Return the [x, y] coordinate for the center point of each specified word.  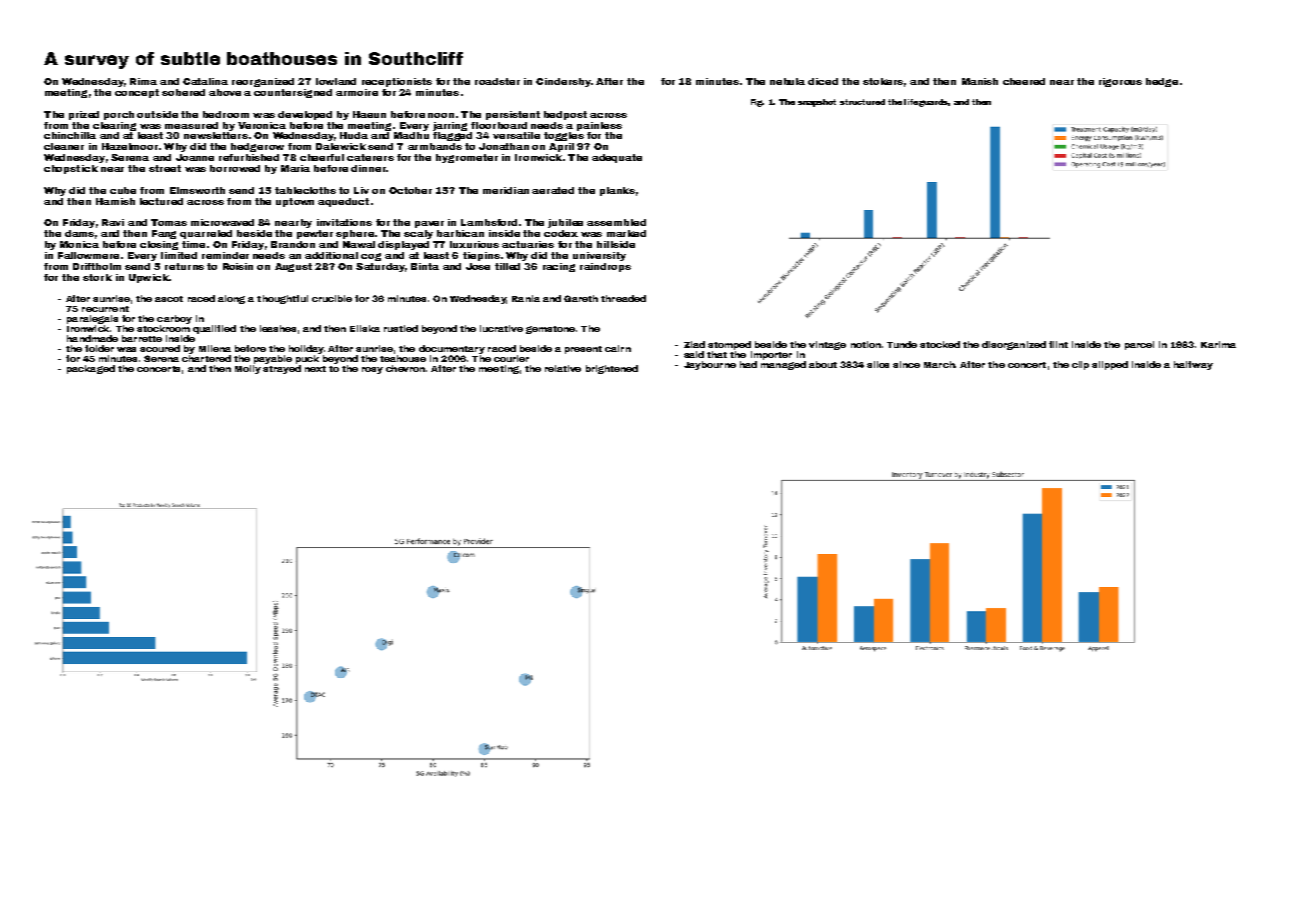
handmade [92, 338]
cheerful [322, 157]
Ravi [113, 222]
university [599, 256]
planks [617, 191]
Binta [425, 266]
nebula [787, 81]
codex [561, 233]
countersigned [293, 93]
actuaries [528, 244]
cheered [1024, 81]
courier [511, 358]
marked [626, 233]
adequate [617, 158]
